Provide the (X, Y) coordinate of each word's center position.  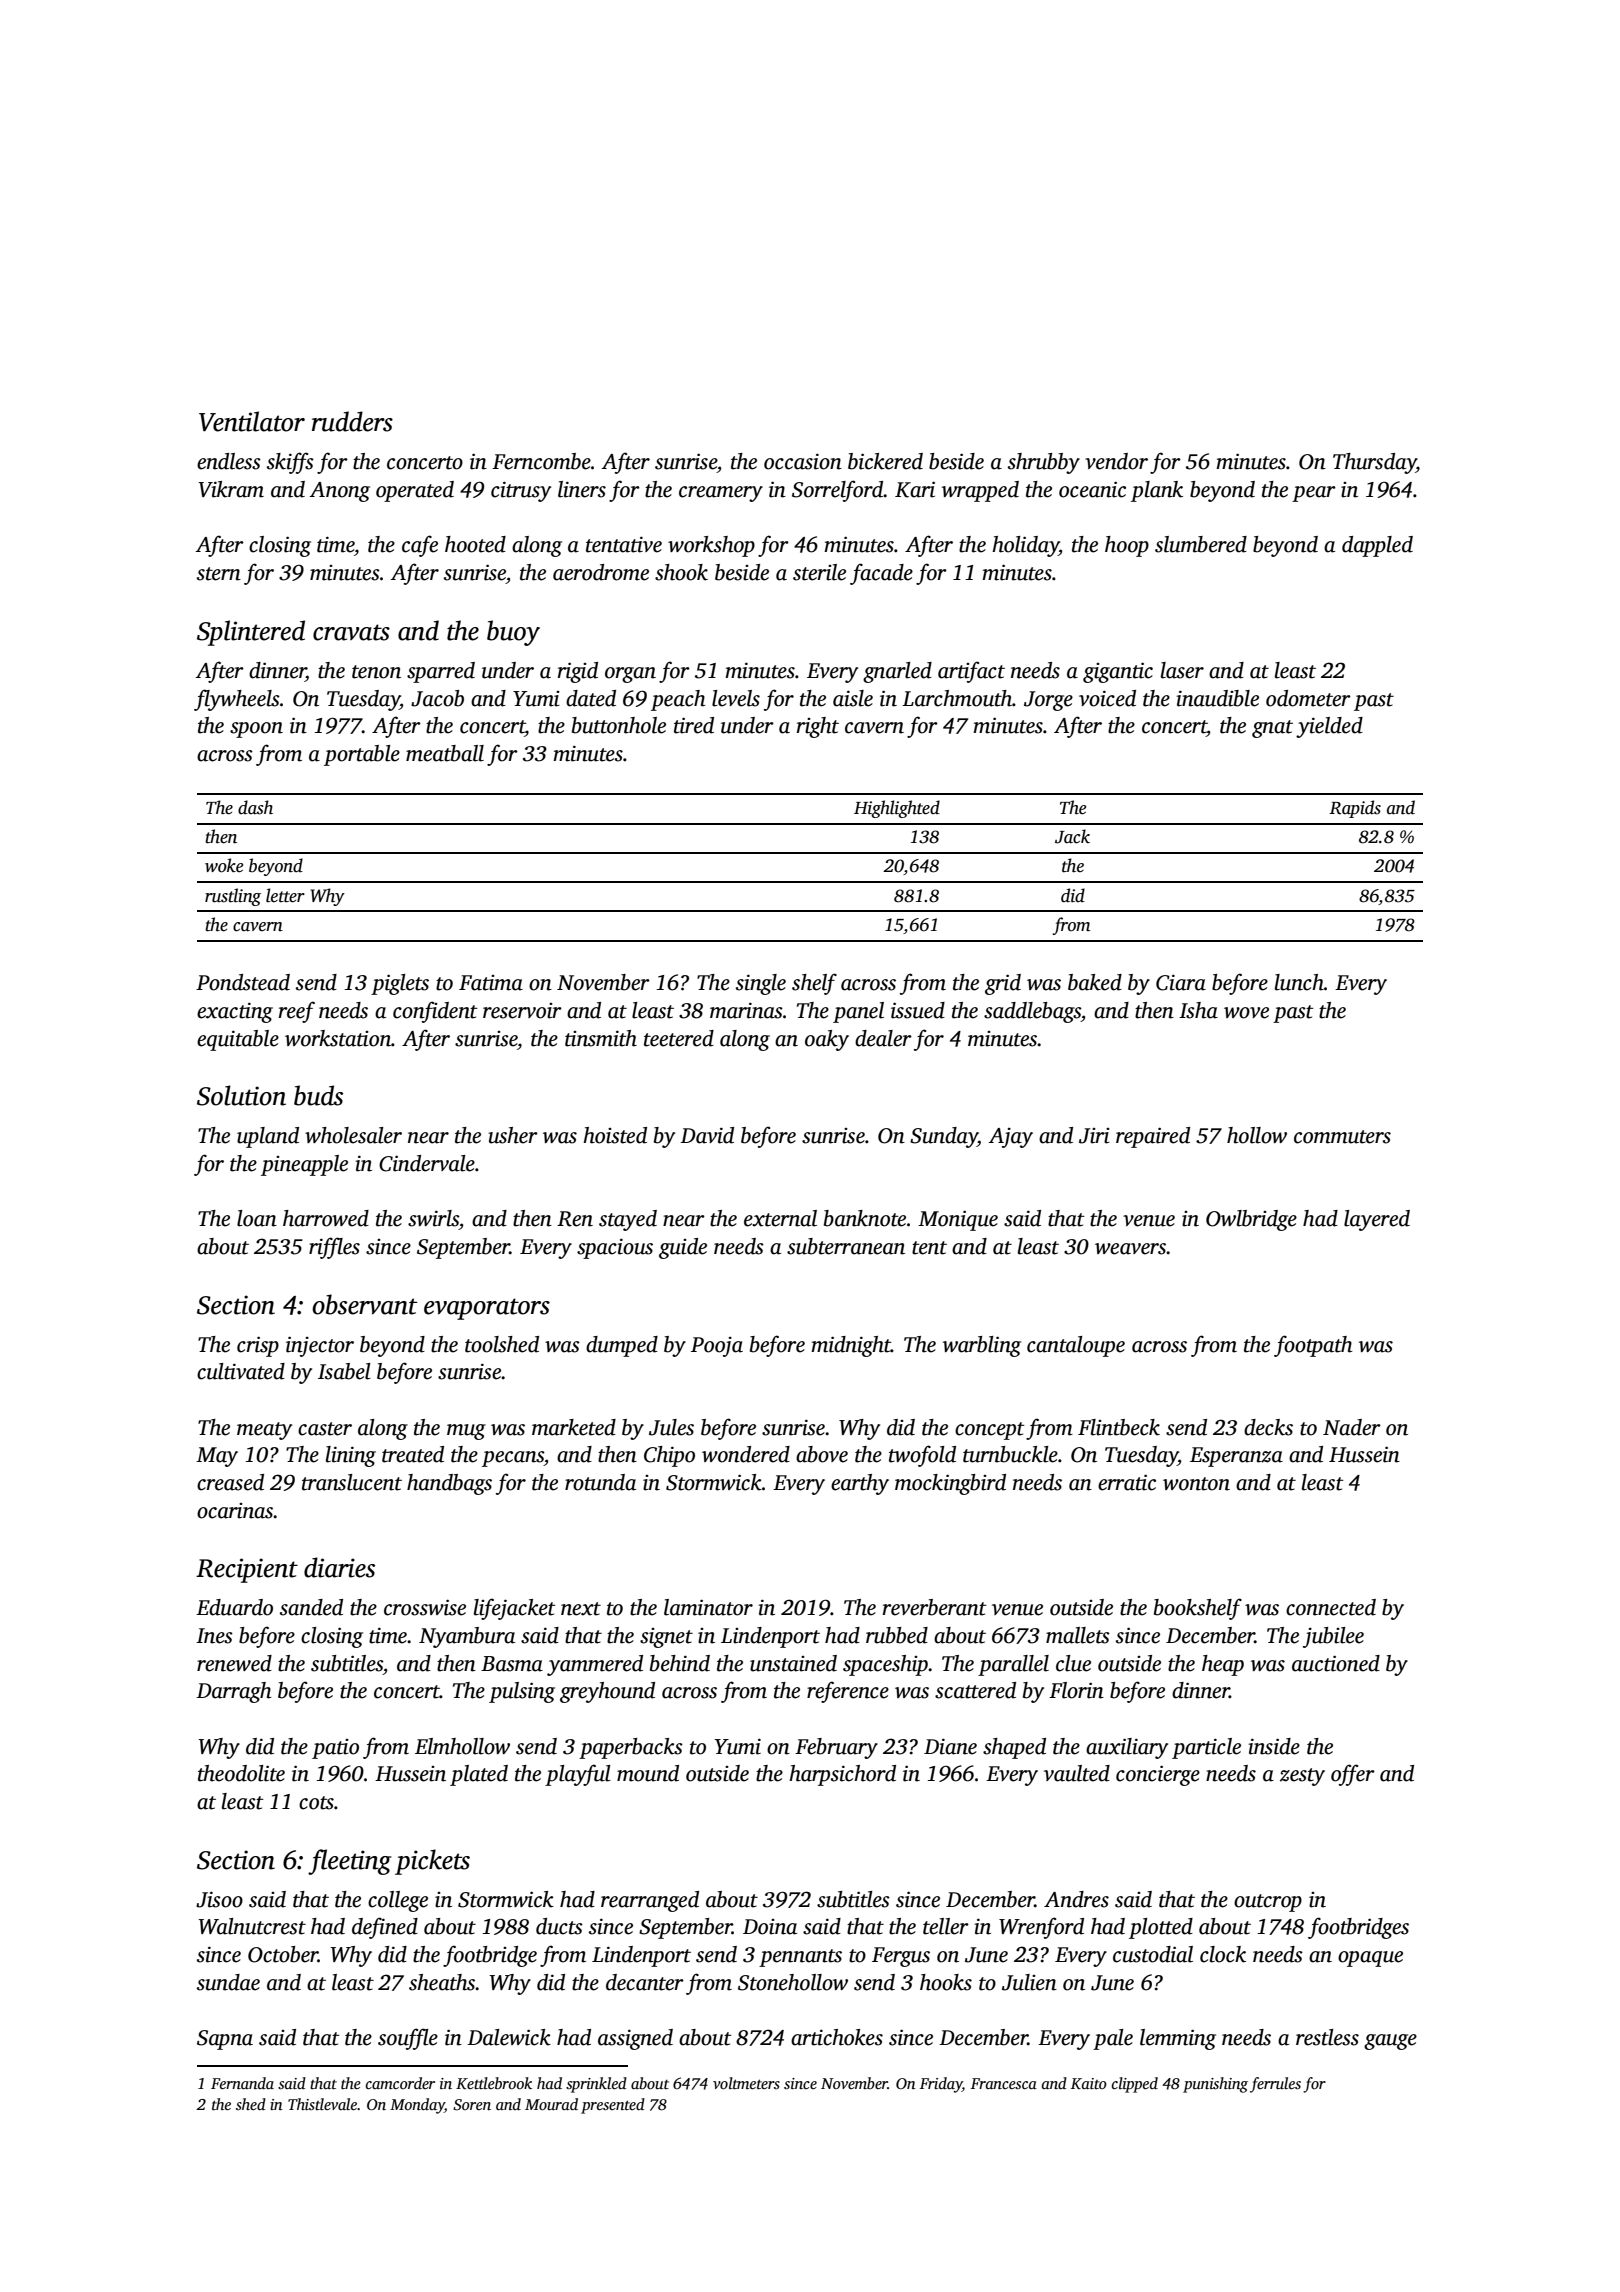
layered (1377, 1220)
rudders (352, 421)
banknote (865, 1218)
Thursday (1374, 463)
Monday (417, 2106)
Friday (941, 2085)
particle (1206, 1748)
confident (435, 1012)
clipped (1135, 2085)
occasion (803, 461)
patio (335, 1749)
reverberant (935, 1607)
